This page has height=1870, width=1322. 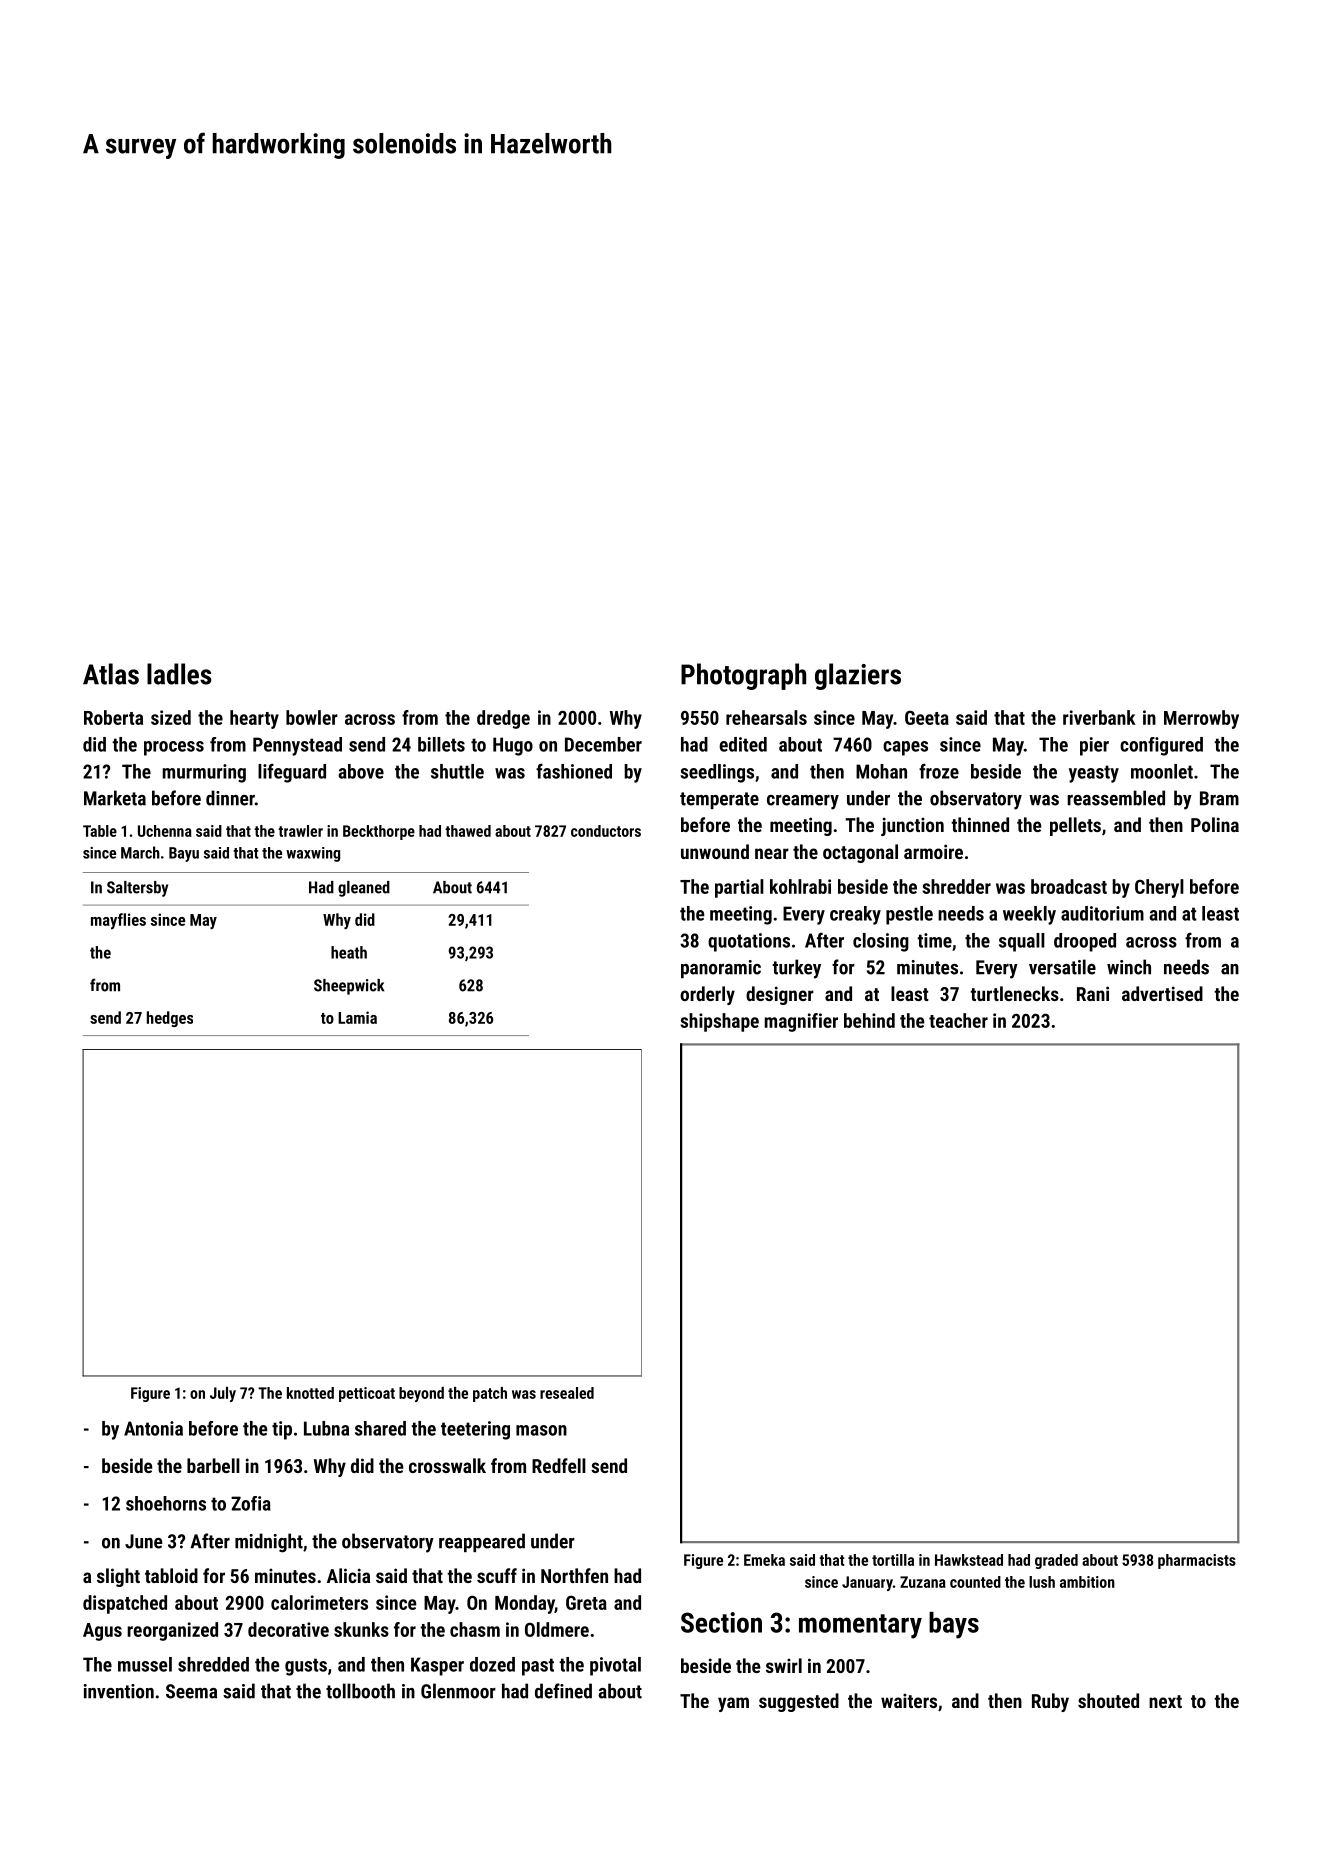 I want to click on lifeguard, so click(x=292, y=773).
